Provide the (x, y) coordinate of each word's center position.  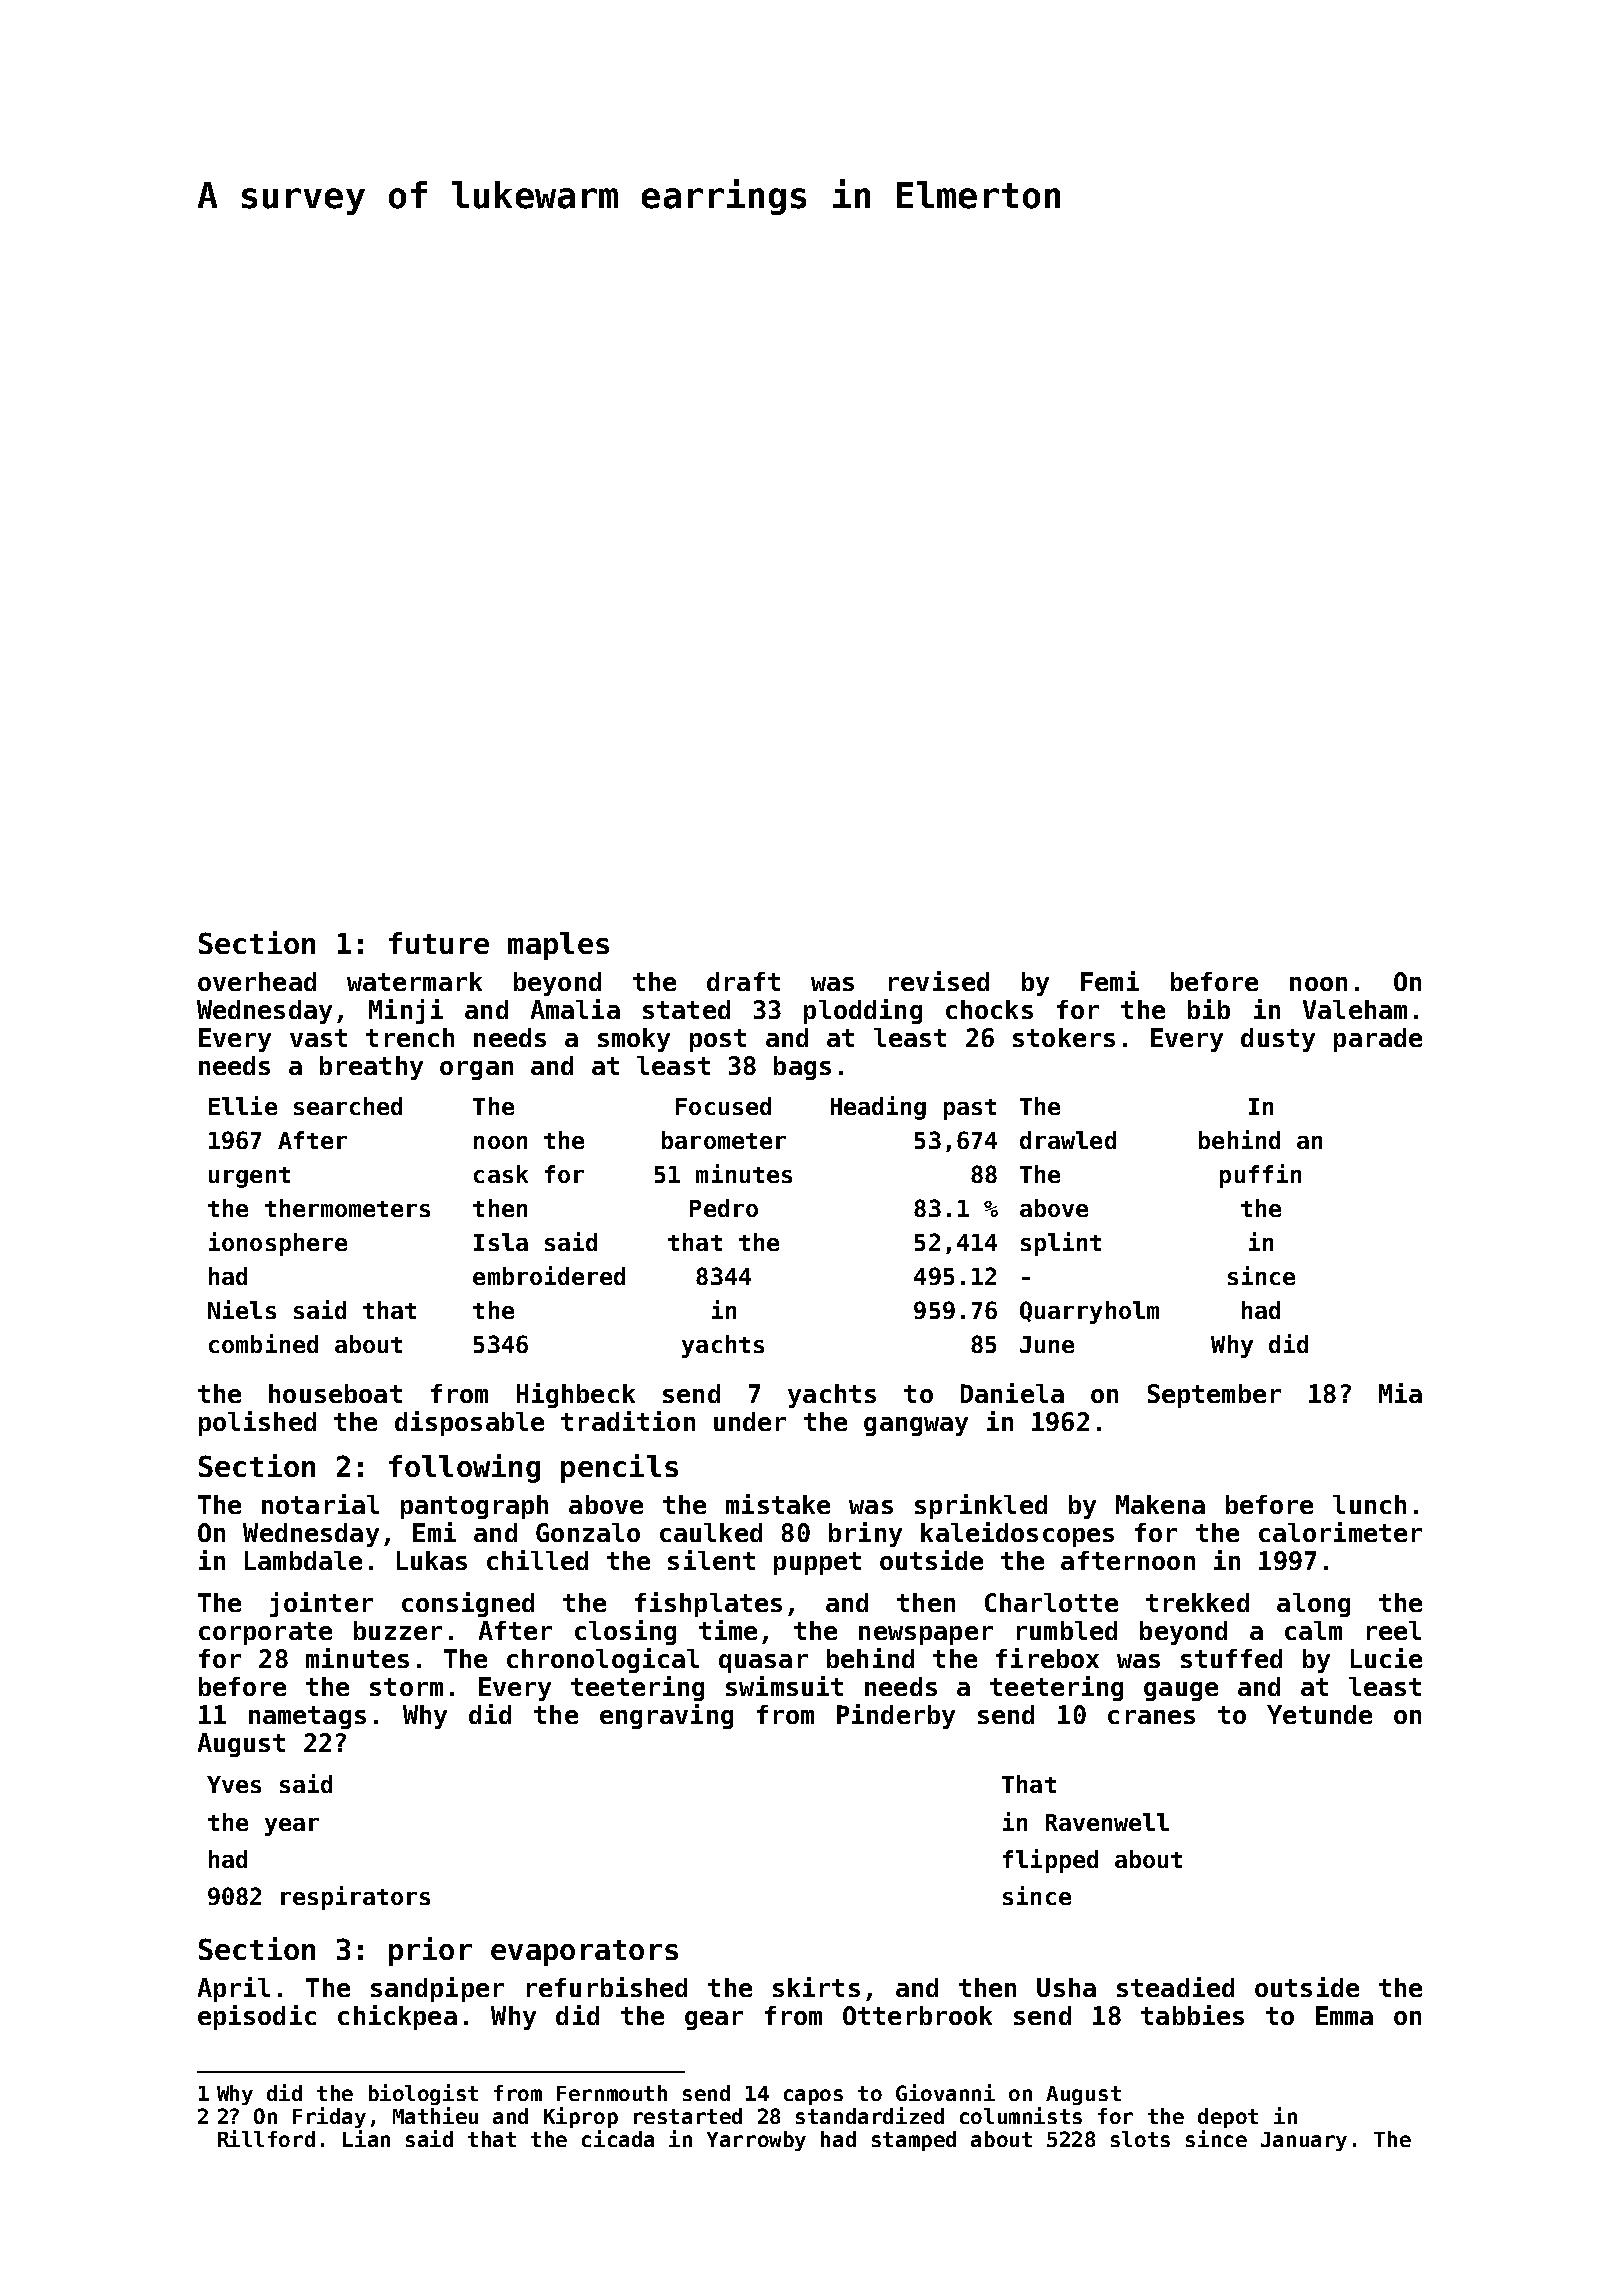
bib (1209, 1009)
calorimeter (1340, 1532)
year (292, 1827)
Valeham (1355, 1009)
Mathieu (435, 2115)
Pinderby (896, 1716)
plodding (863, 1011)
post (718, 1040)
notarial (320, 1504)
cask (501, 1174)
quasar (763, 1663)
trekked (1197, 1602)
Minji (406, 1011)
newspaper (926, 1635)
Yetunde (1319, 1714)
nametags (307, 1717)
